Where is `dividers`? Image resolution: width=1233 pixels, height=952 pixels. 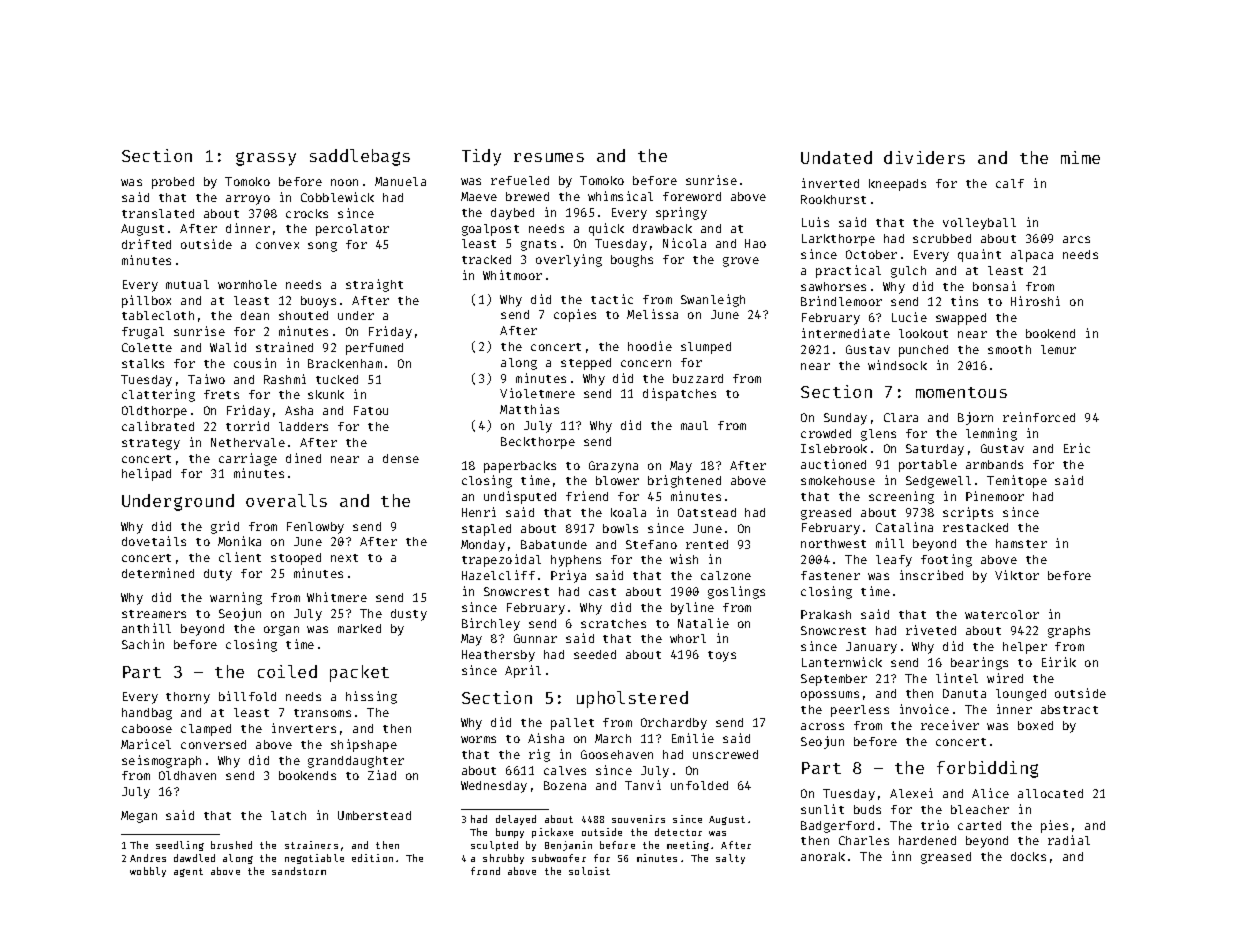
dividers is located at coordinates (924, 157).
